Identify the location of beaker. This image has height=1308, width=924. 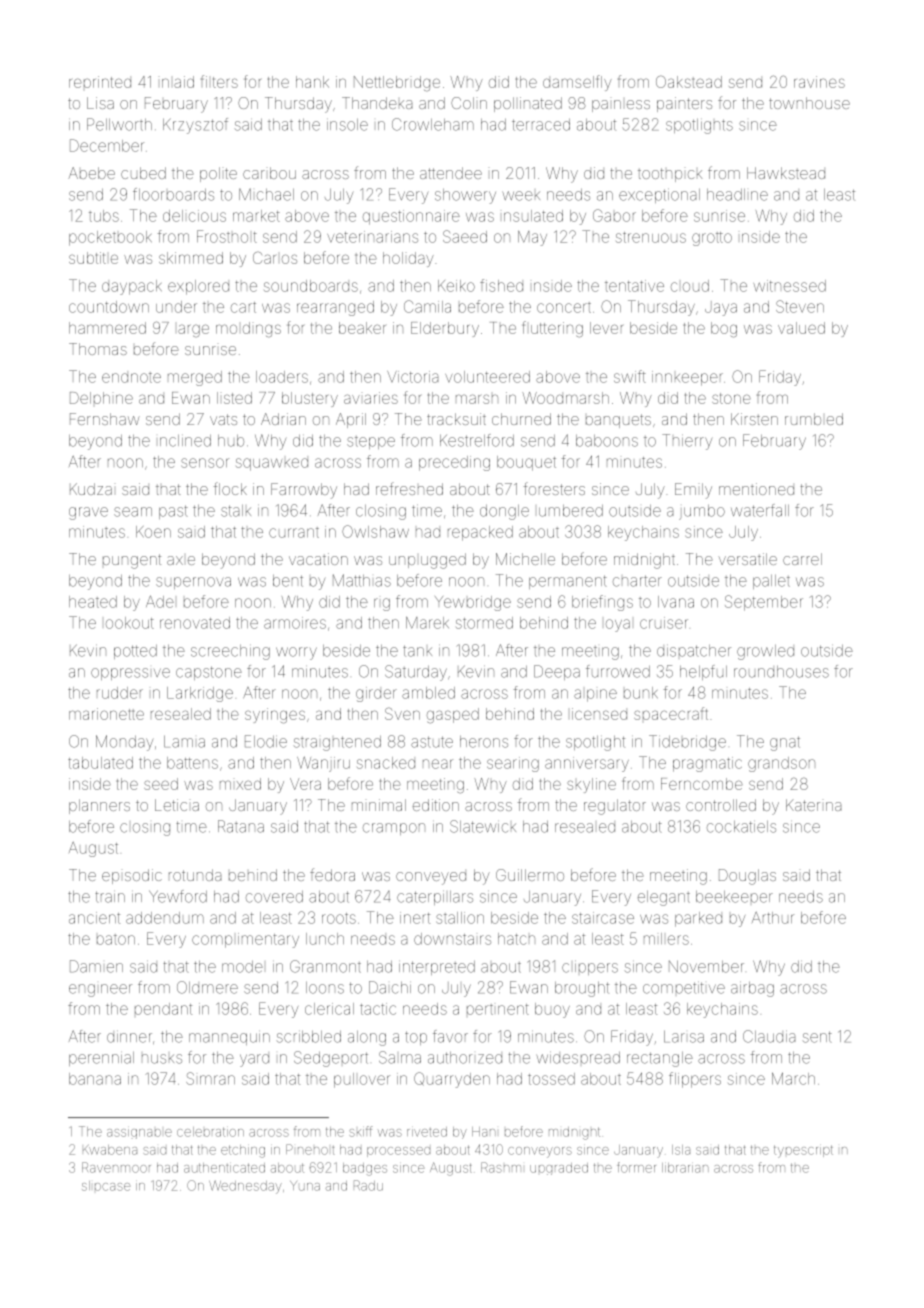
(362, 328).
